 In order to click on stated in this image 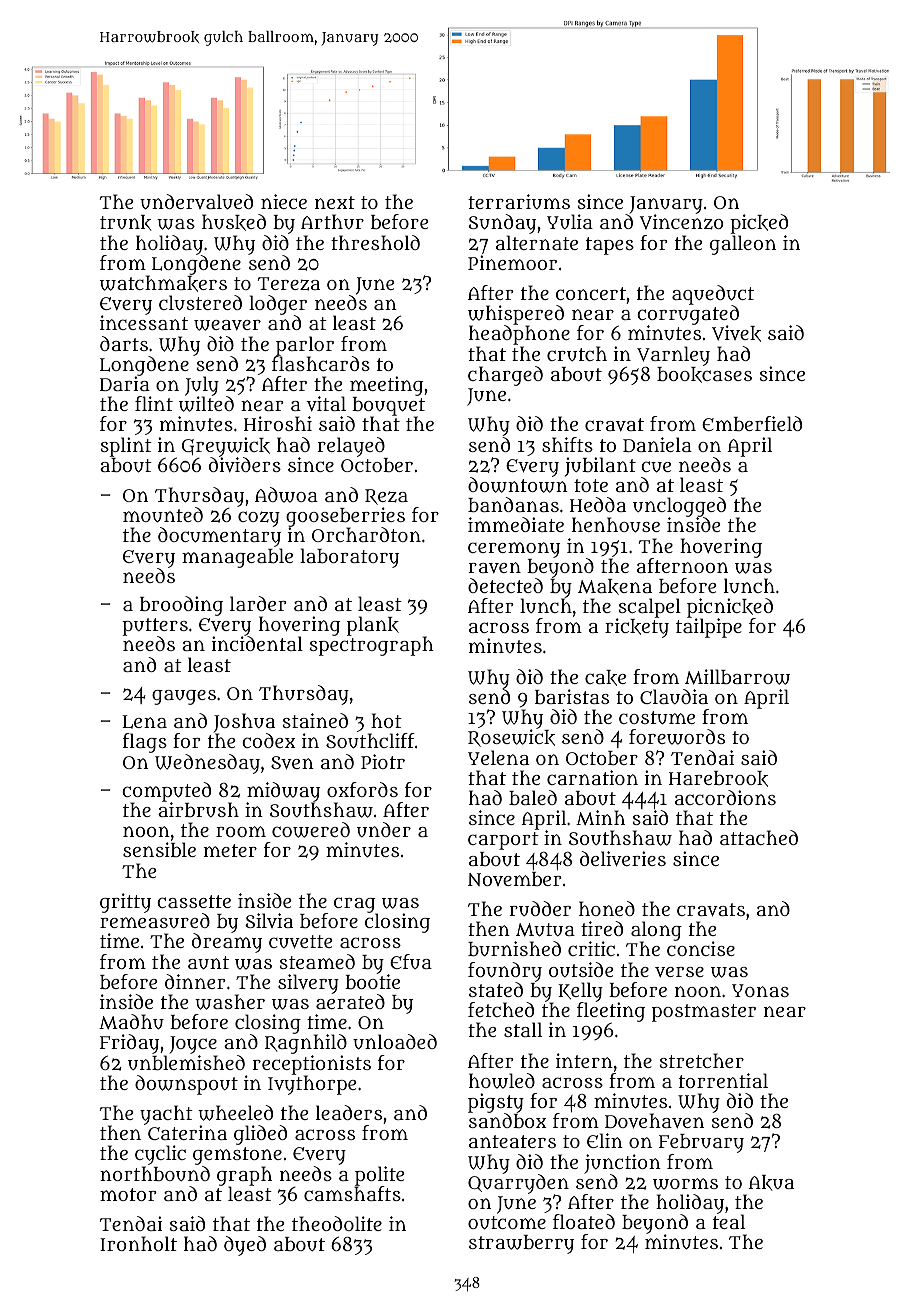, I will do `click(496, 989)`.
